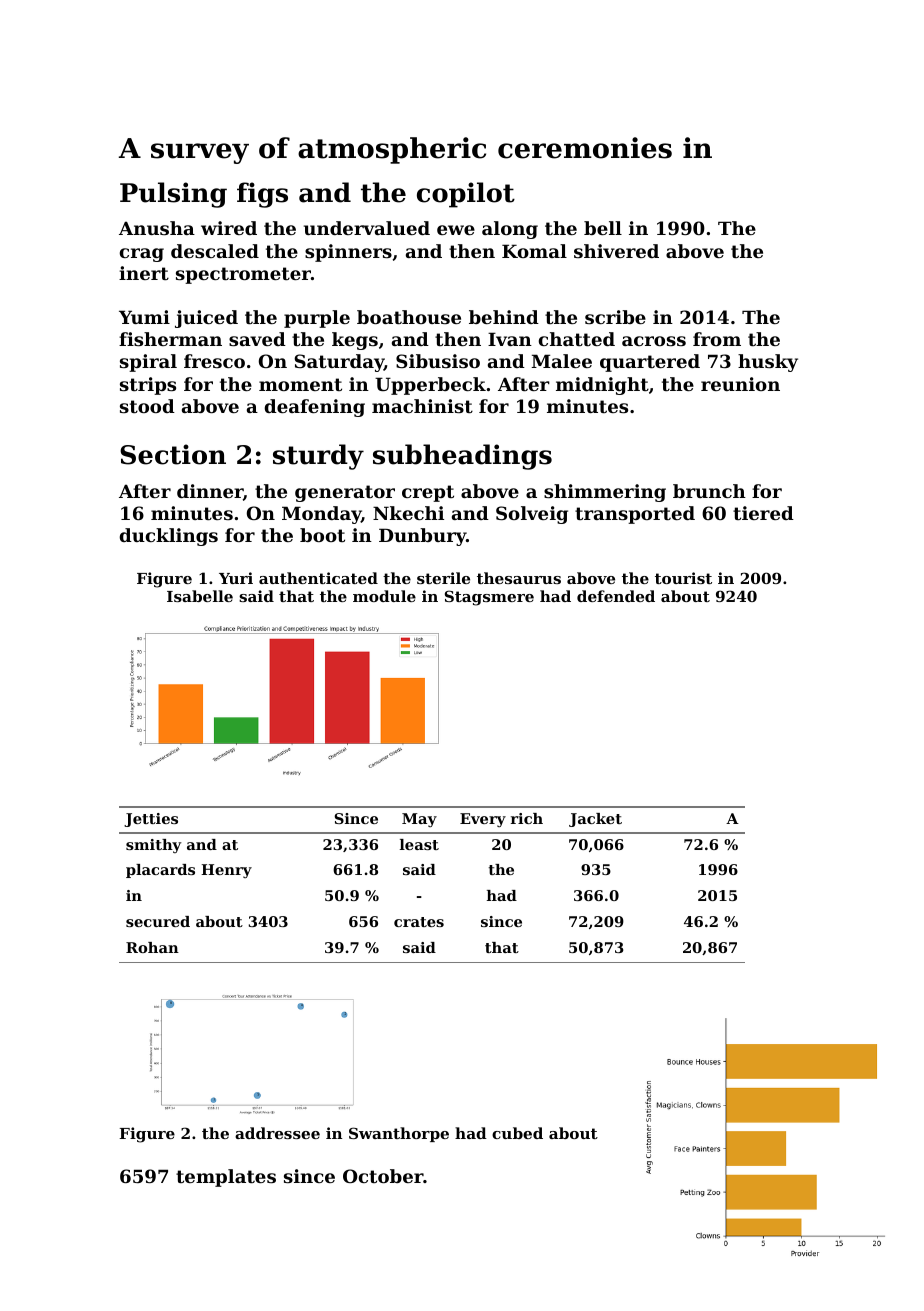  Describe the element at coordinates (300, 384) in the page. I see `moment` at that location.
